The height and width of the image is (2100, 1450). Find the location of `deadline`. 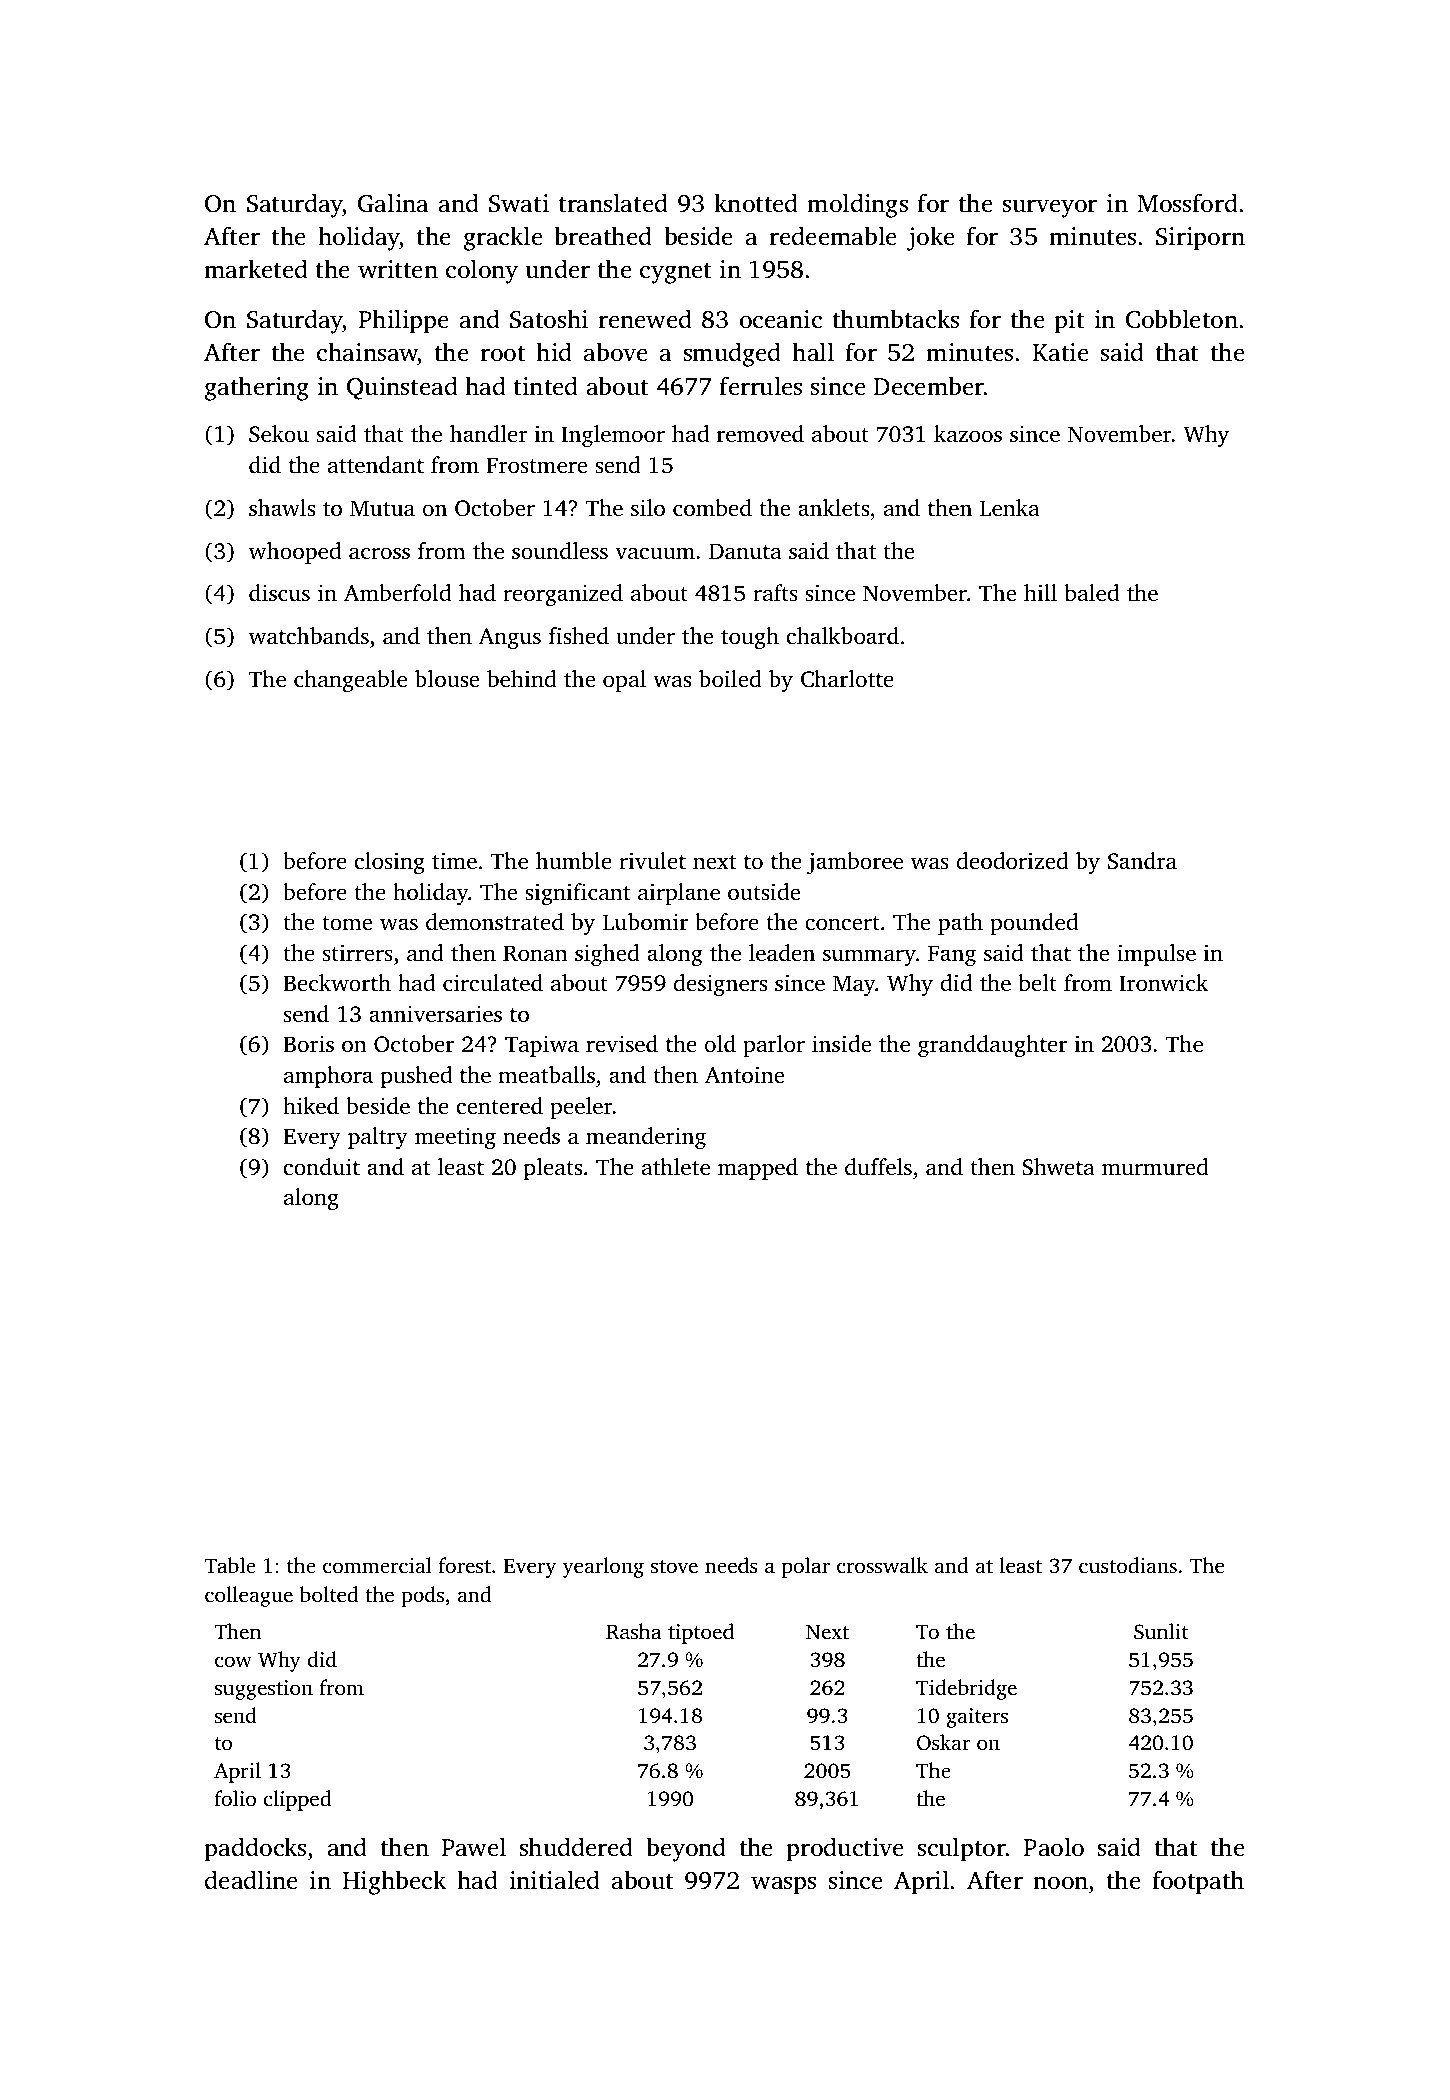

deadline is located at coordinates (251, 1880).
